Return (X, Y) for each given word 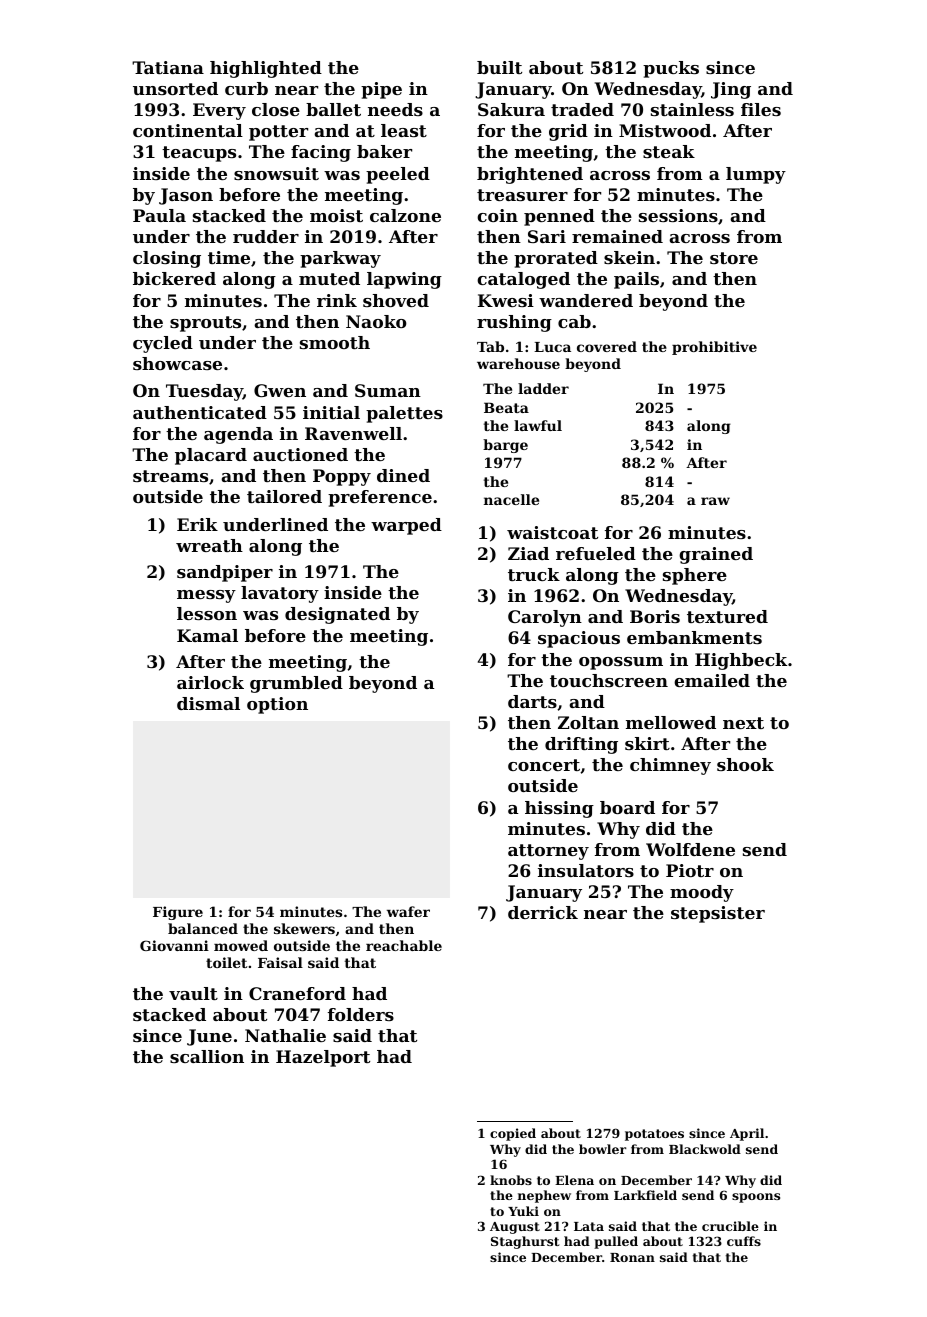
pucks (671, 69)
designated (337, 615)
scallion (207, 1056)
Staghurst (525, 1242)
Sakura (511, 109)
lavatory (280, 594)
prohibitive (714, 348)
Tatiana (168, 67)
